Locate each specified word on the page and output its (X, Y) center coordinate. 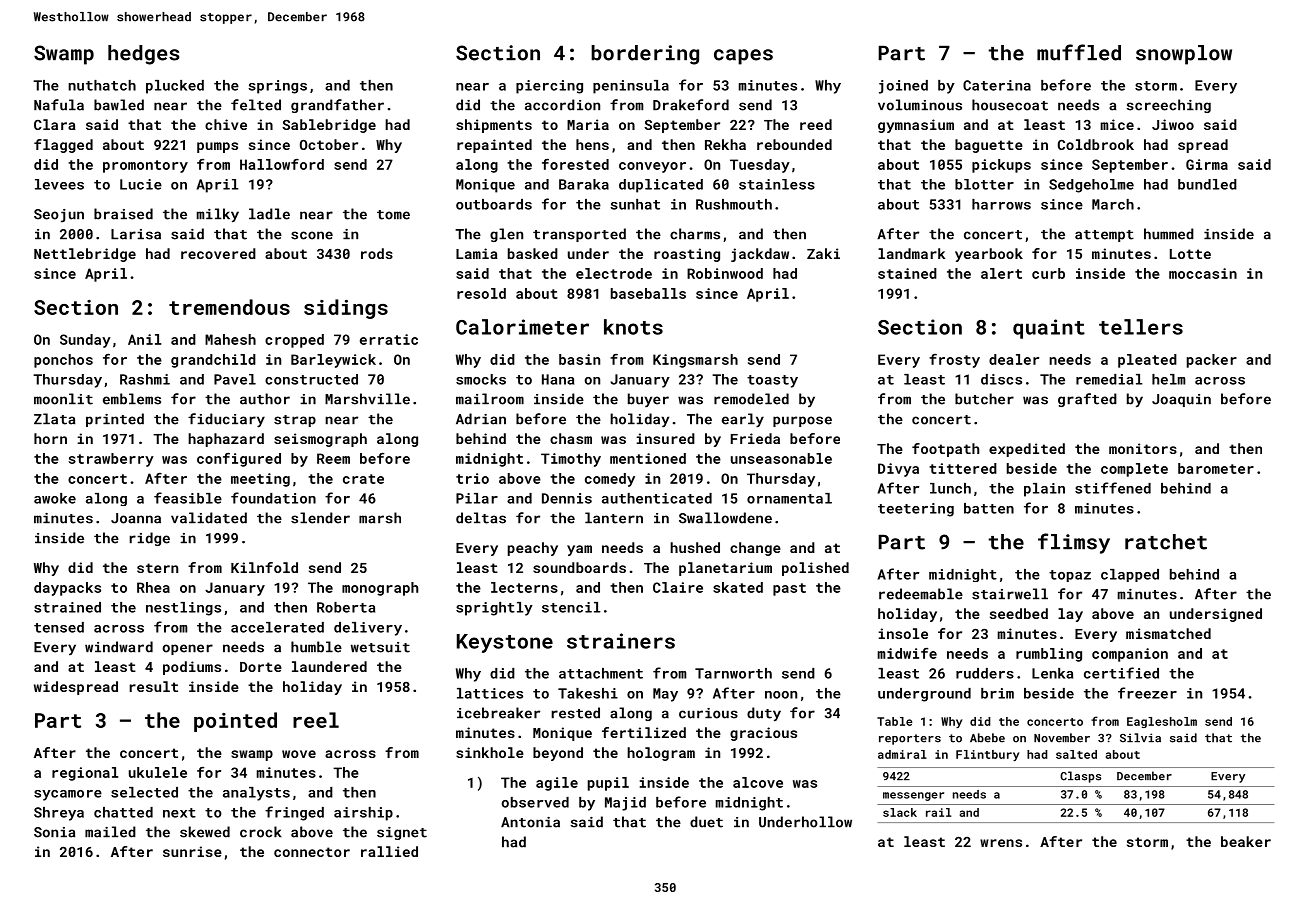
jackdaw (760, 255)
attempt (1104, 236)
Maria (588, 124)
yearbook (989, 255)
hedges (144, 55)
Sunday (85, 341)
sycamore (68, 795)
